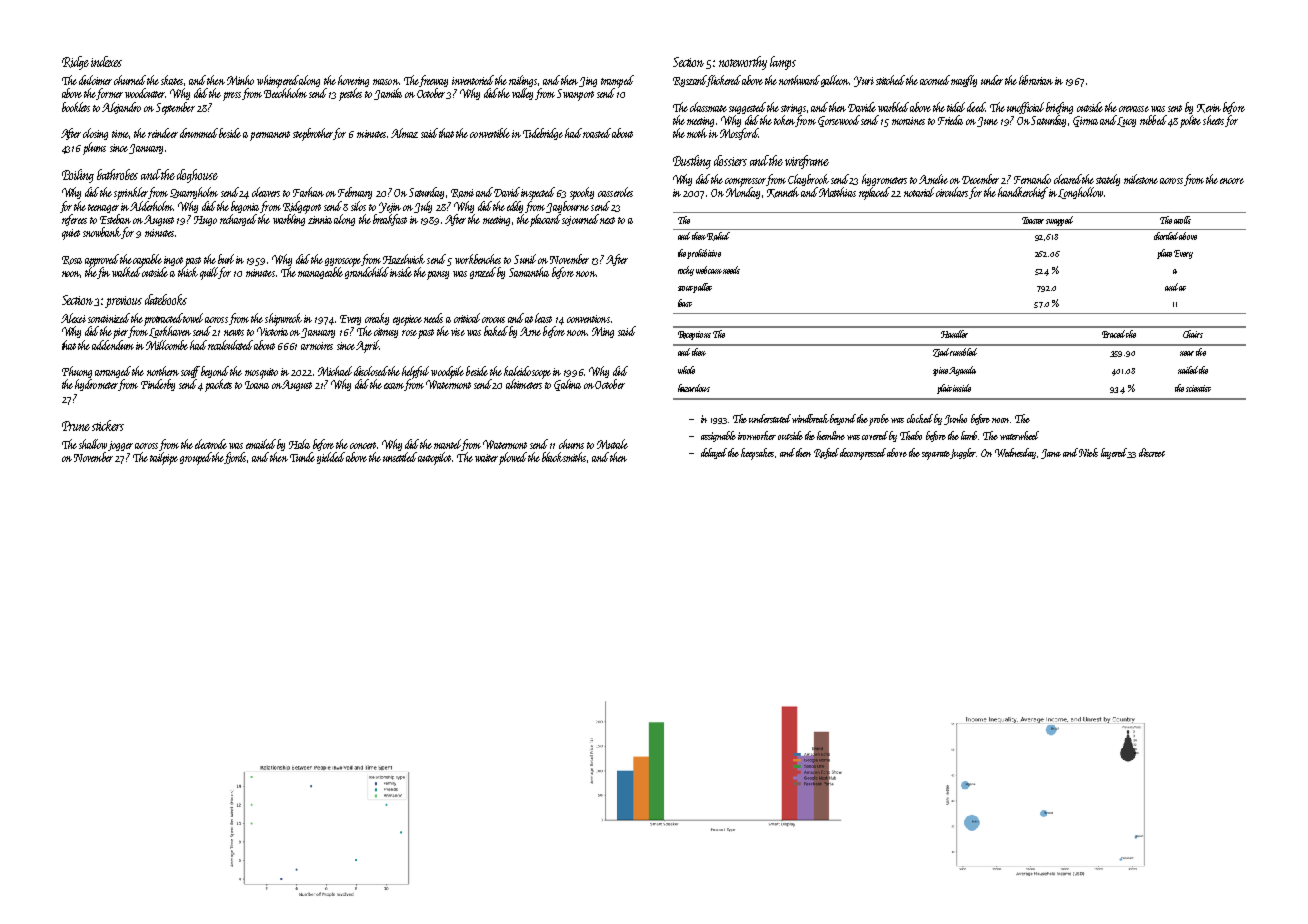  Describe the element at coordinates (93, 444) in the screenshot. I see `shallow` at that location.
